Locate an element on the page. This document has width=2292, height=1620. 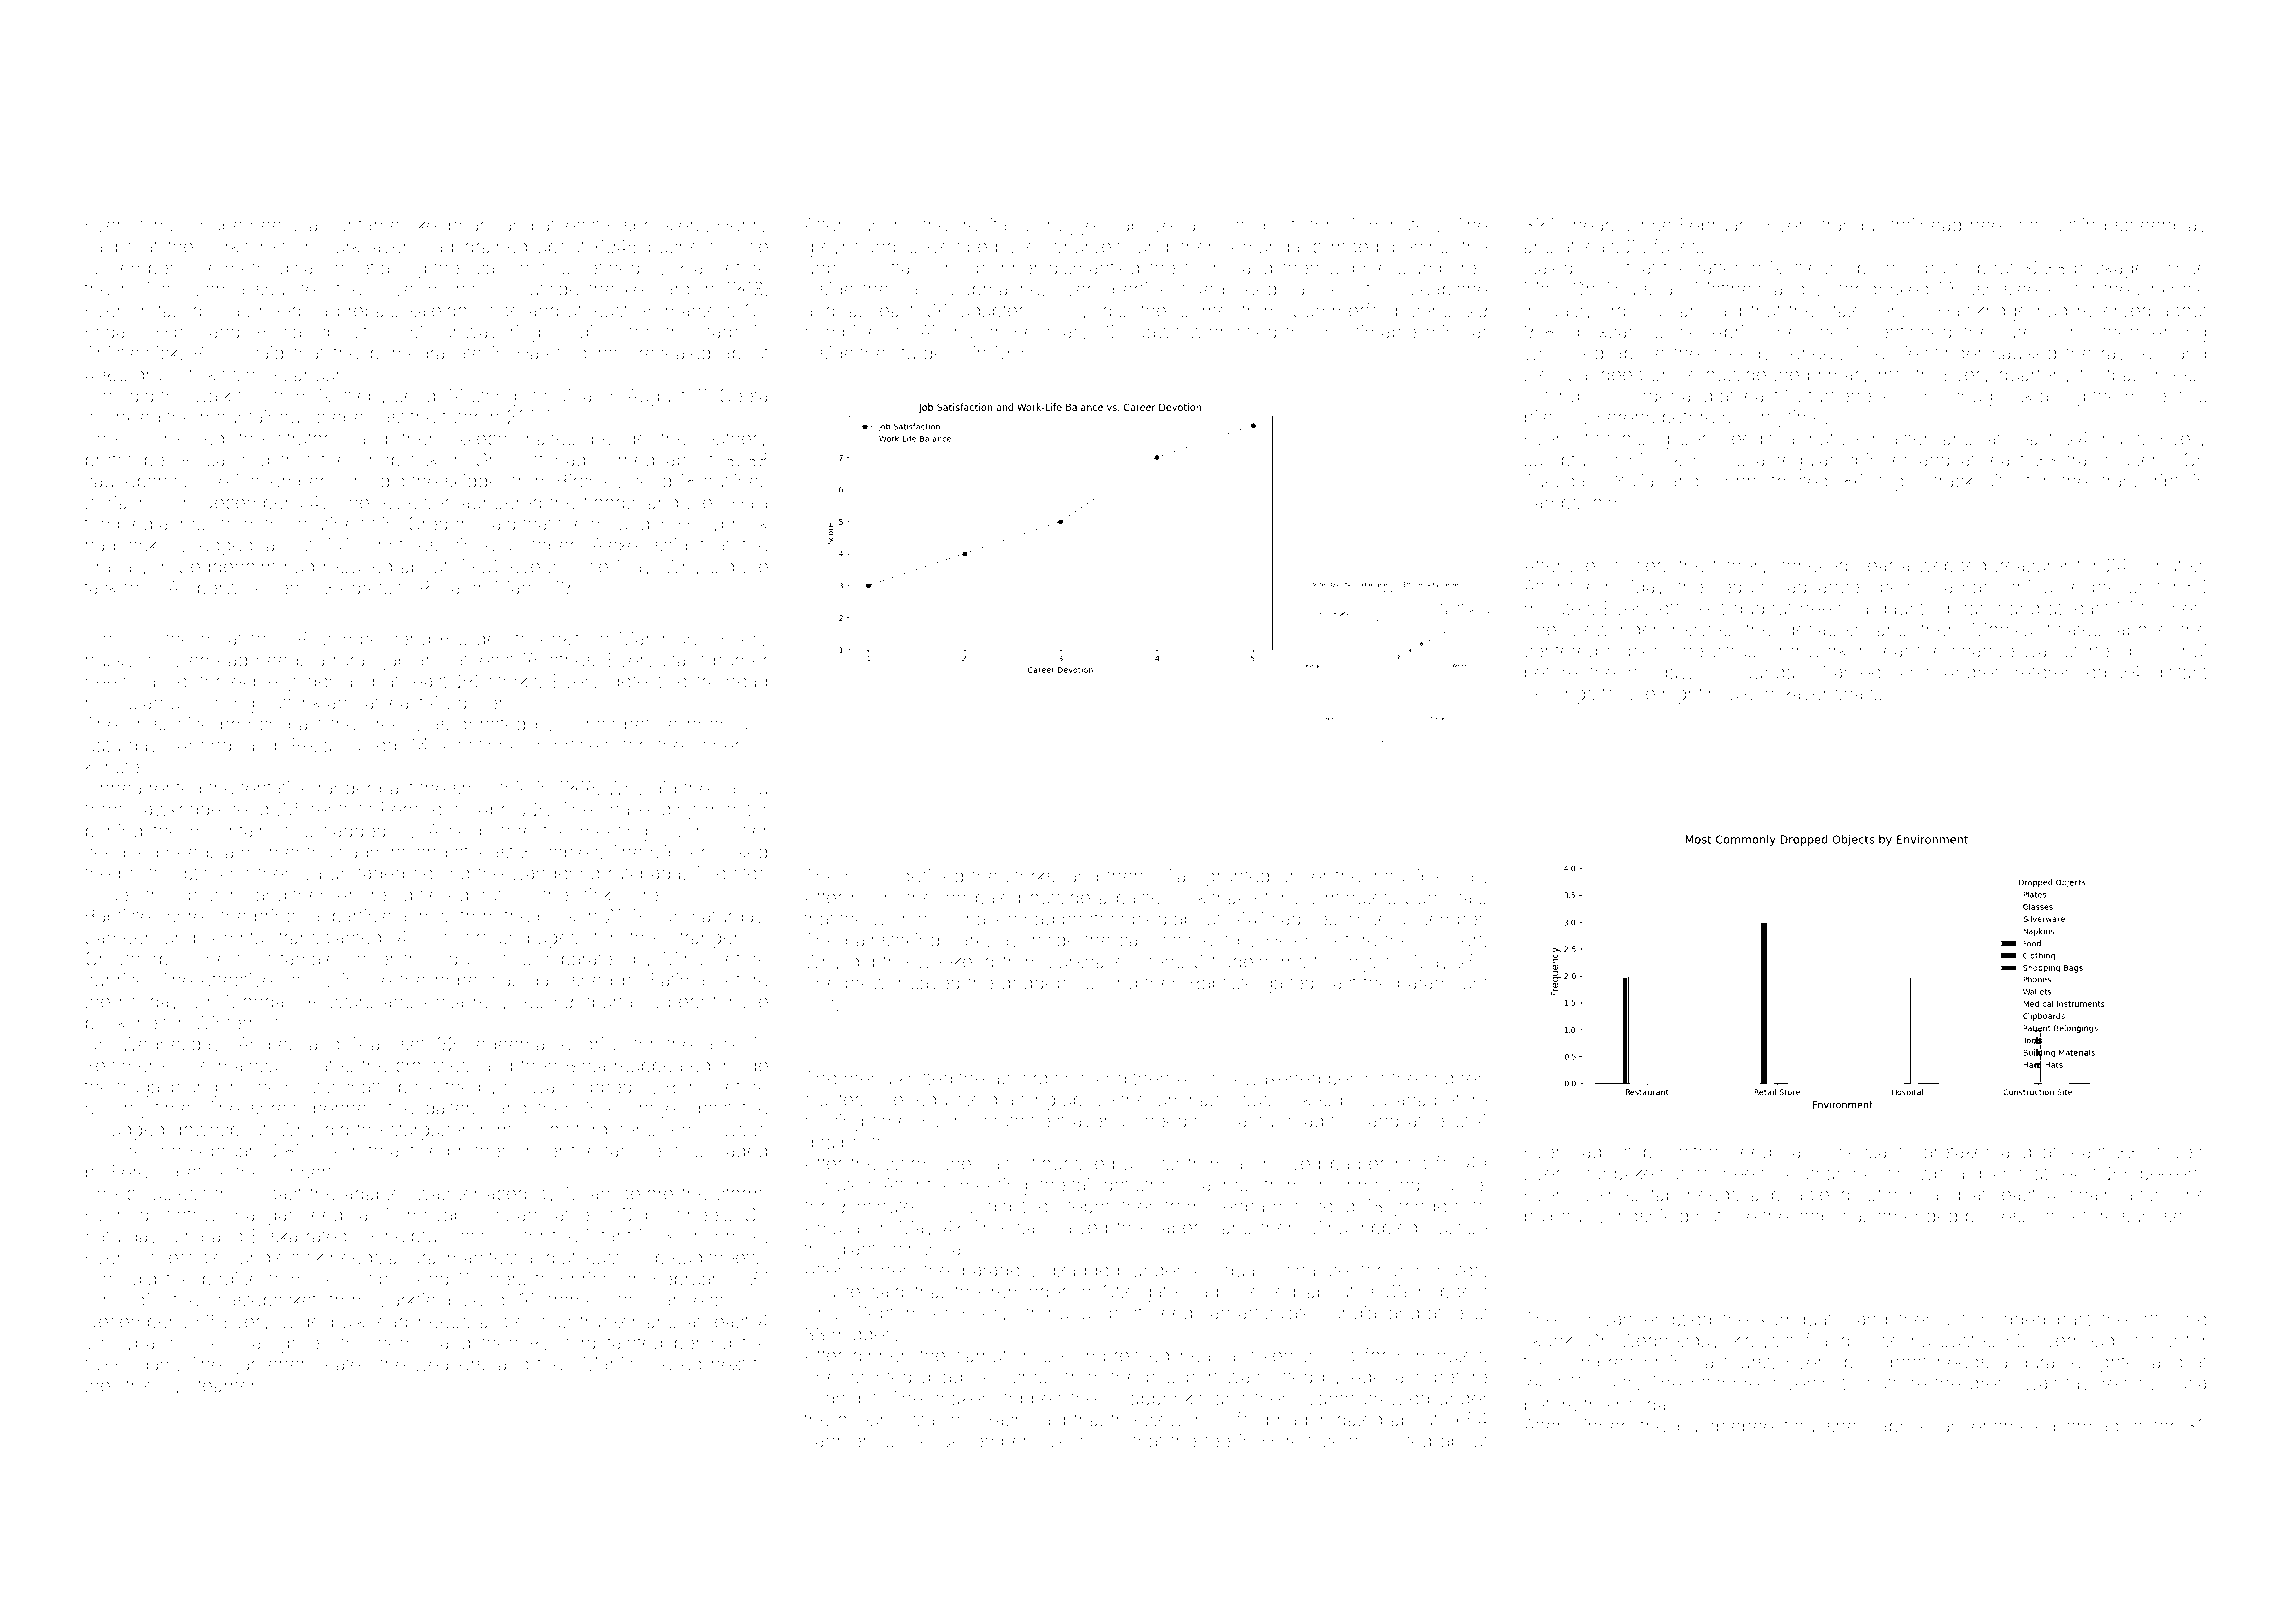
rotating is located at coordinates (171, 313).
